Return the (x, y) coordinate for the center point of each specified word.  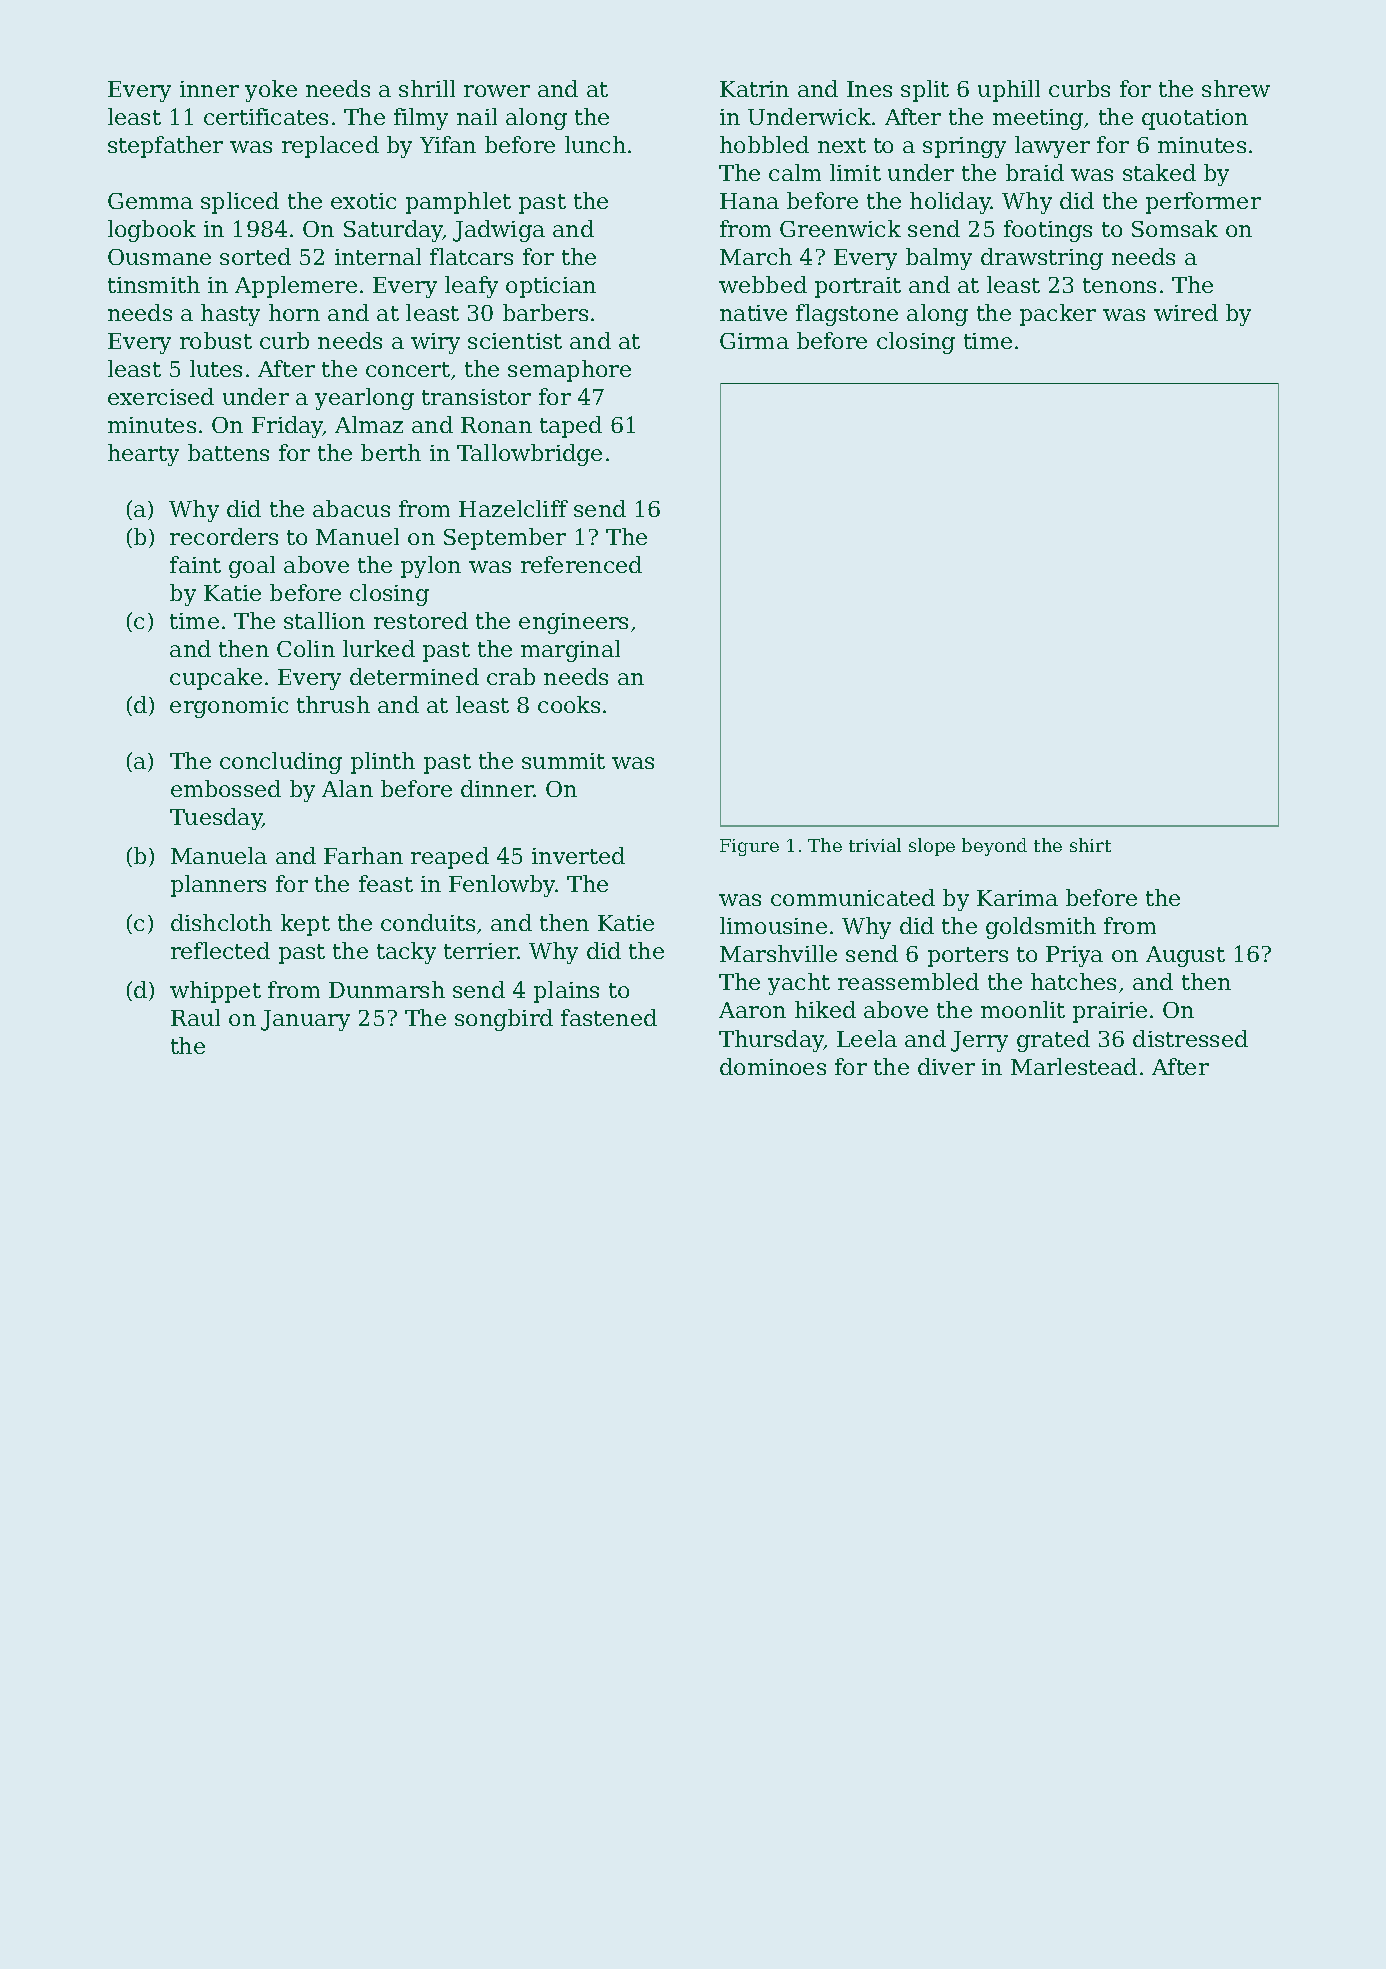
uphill (1009, 91)
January (305, 1020)
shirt (1090, 845)
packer (1058, 315)
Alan (347, 788)
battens (228, 452)
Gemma (150, 201)
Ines (869, 89)
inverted (578, 855)
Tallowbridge (529, 455)
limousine (773, 925)
